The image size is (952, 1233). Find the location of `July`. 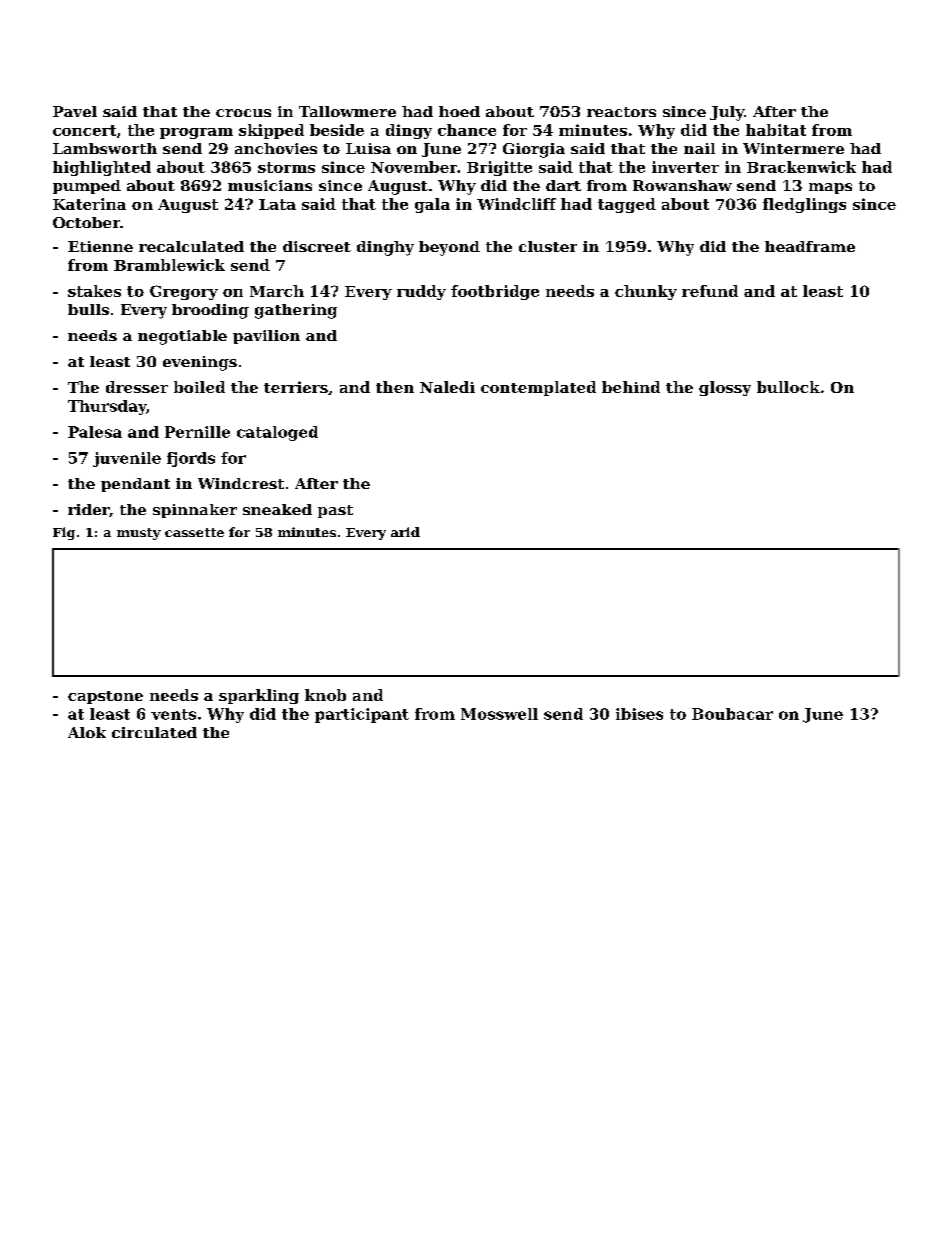

July is located at coordinates (727, 113).
